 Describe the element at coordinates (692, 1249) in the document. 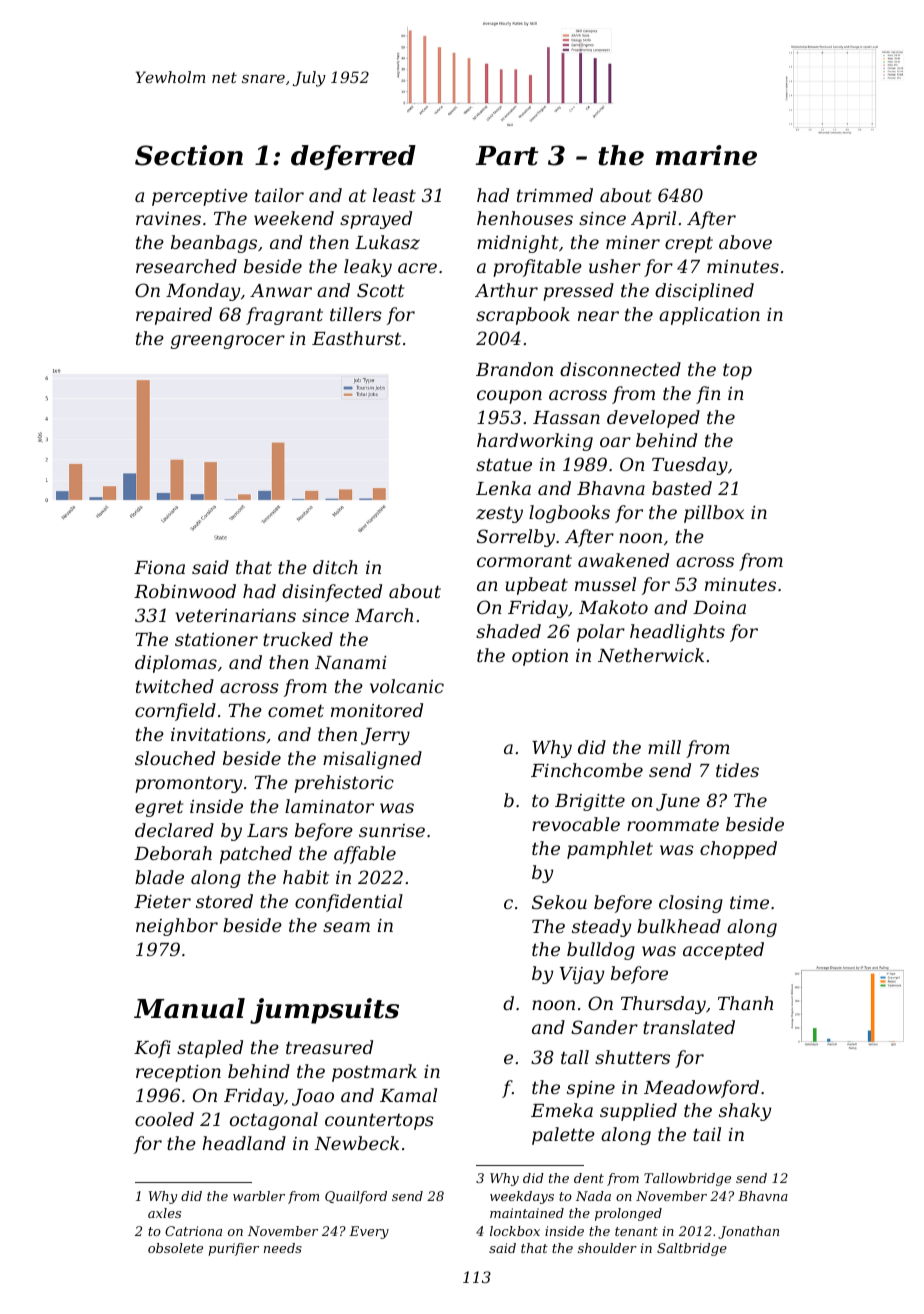

I see `Saltbridge` at that location.
